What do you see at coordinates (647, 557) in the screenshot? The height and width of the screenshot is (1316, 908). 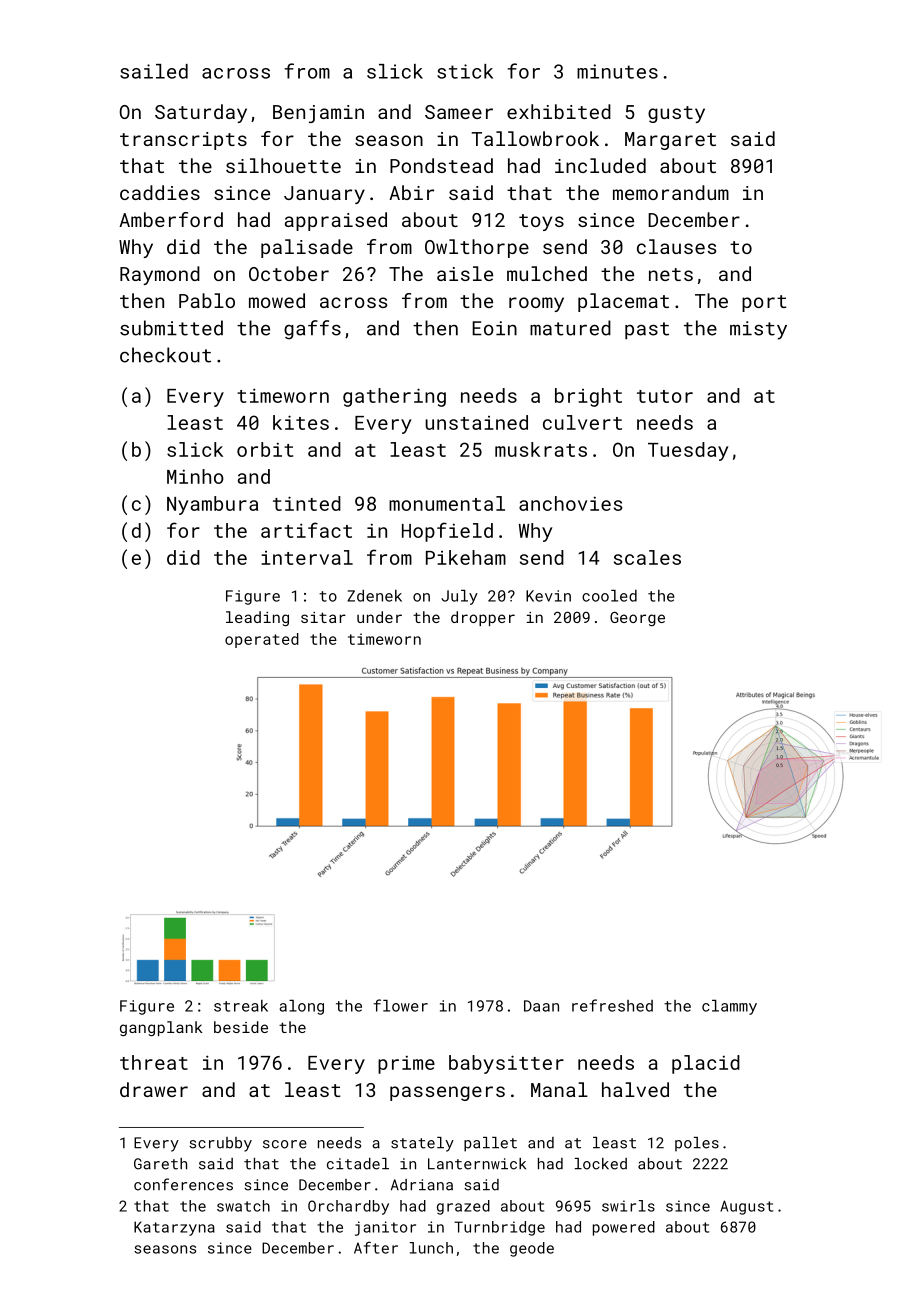 I see `scales` at bounding box center [647, 557].
